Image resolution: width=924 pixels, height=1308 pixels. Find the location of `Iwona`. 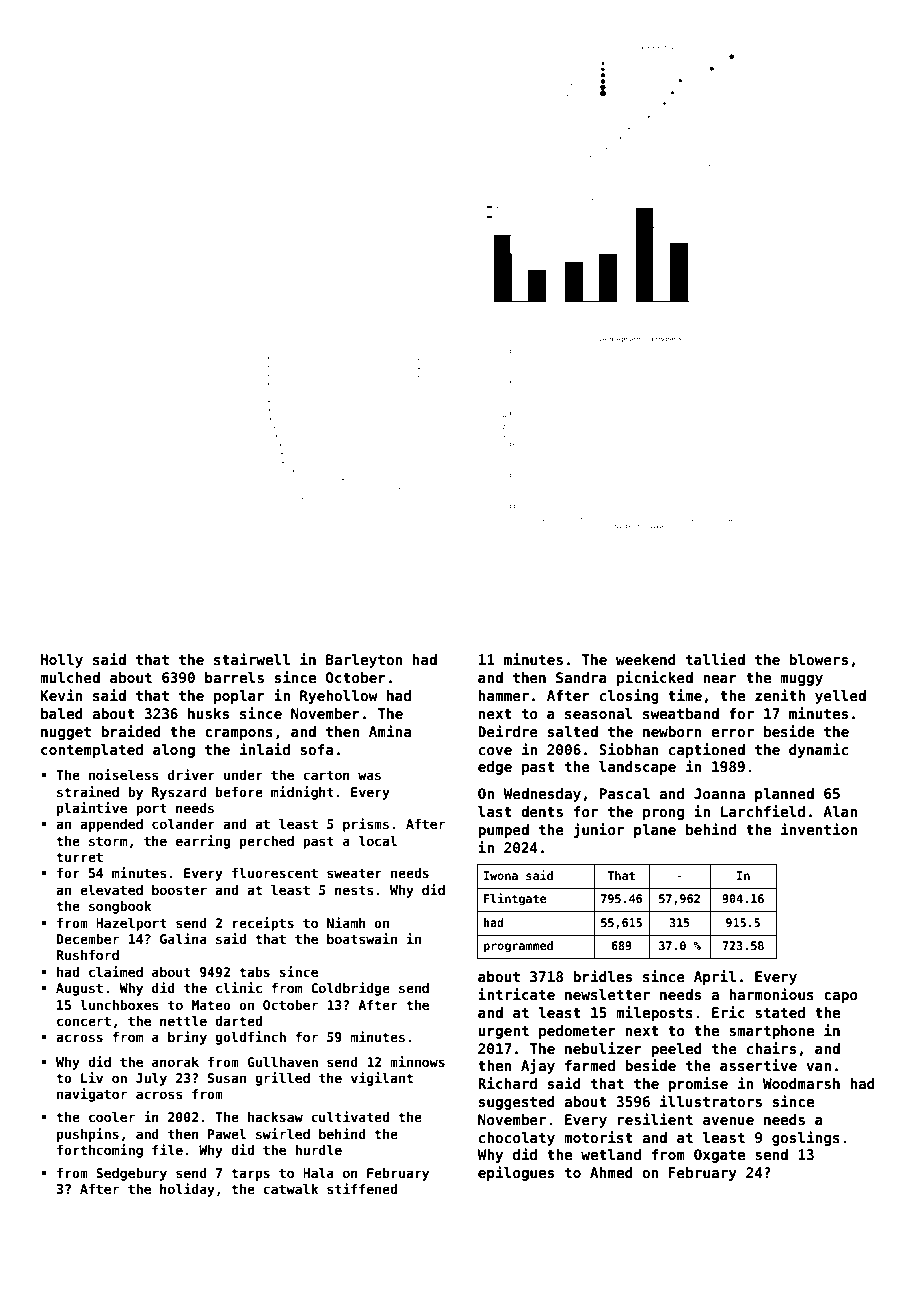

Iwona is located at coordinates (501, 875).
